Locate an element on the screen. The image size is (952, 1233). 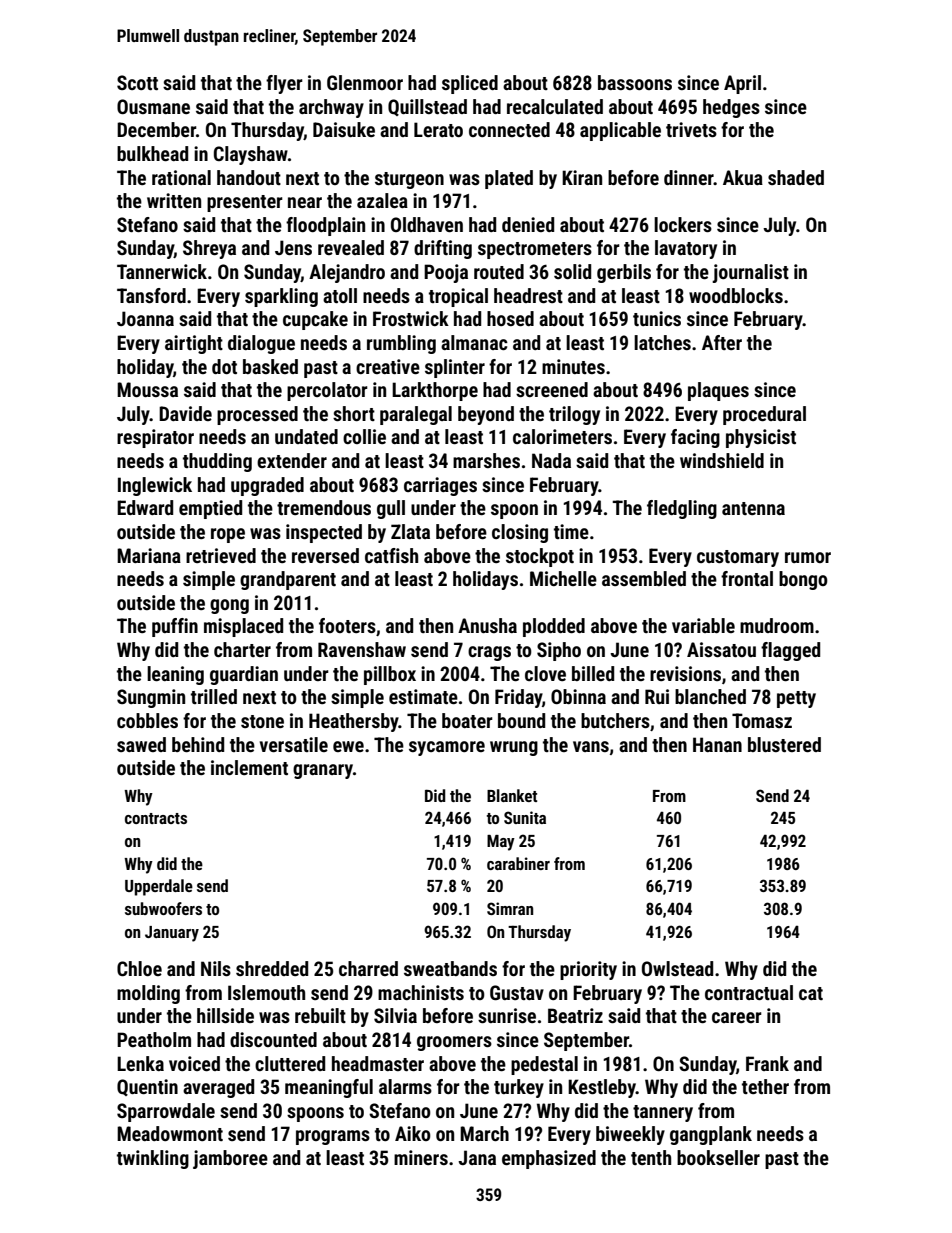
behind is located at coordinates (198, 744).
